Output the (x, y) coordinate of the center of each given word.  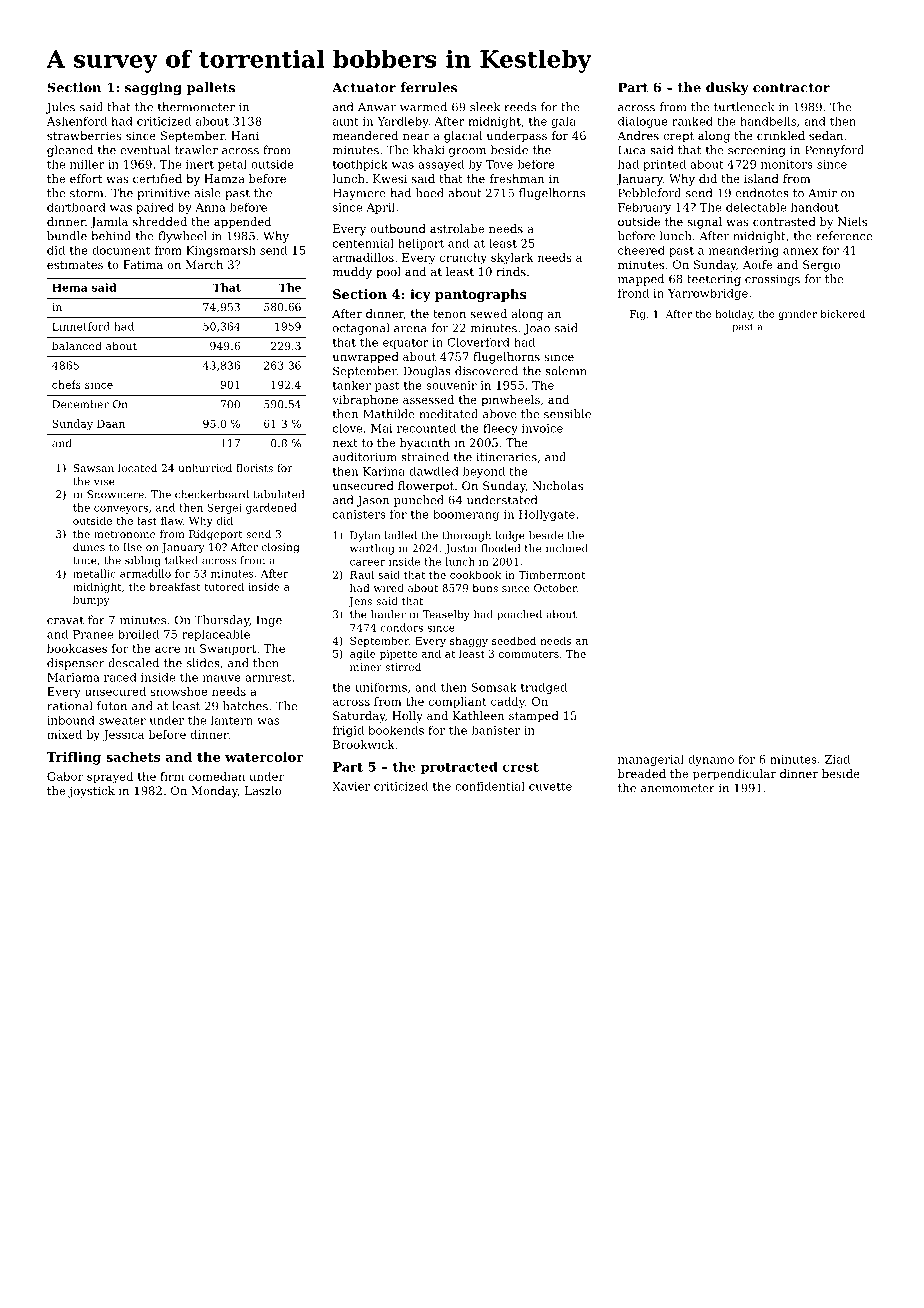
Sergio (821, 266)
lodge (510, 536)
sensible (567, 414)
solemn (566, 371)
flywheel (182, 237)
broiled (138, 634)
